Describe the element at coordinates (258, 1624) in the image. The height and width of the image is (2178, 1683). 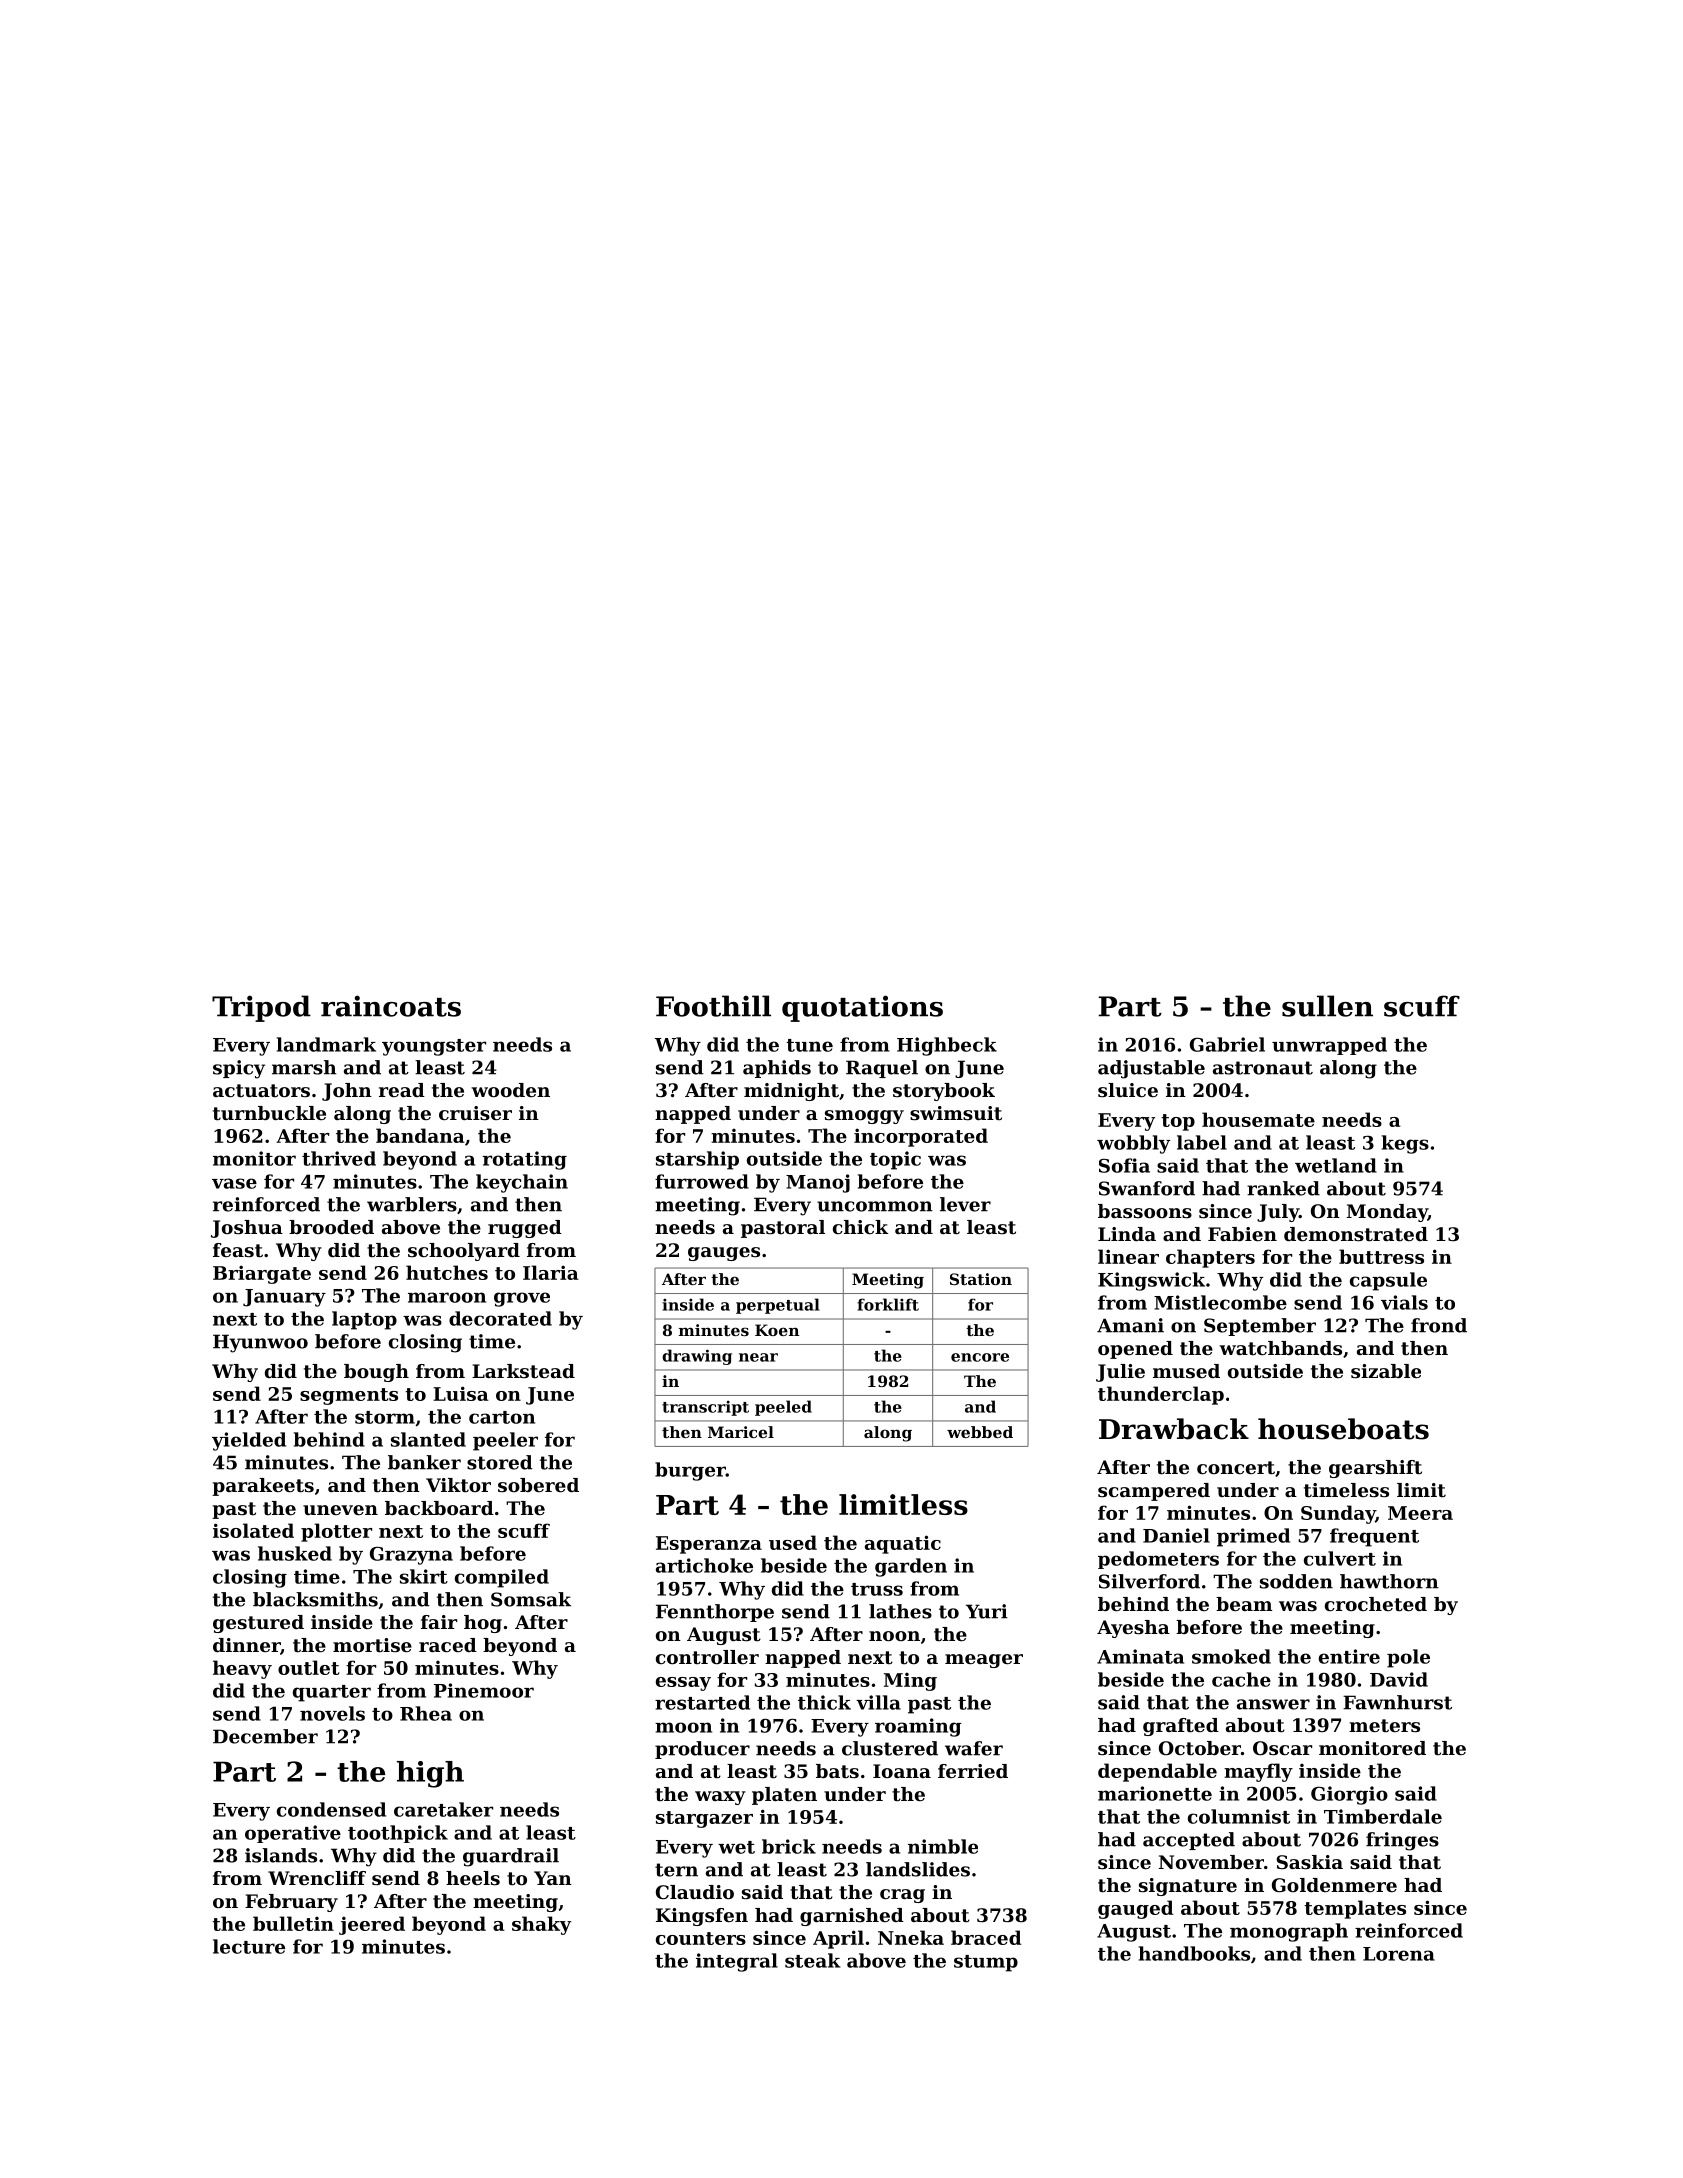
I see `gestured` at that location.
